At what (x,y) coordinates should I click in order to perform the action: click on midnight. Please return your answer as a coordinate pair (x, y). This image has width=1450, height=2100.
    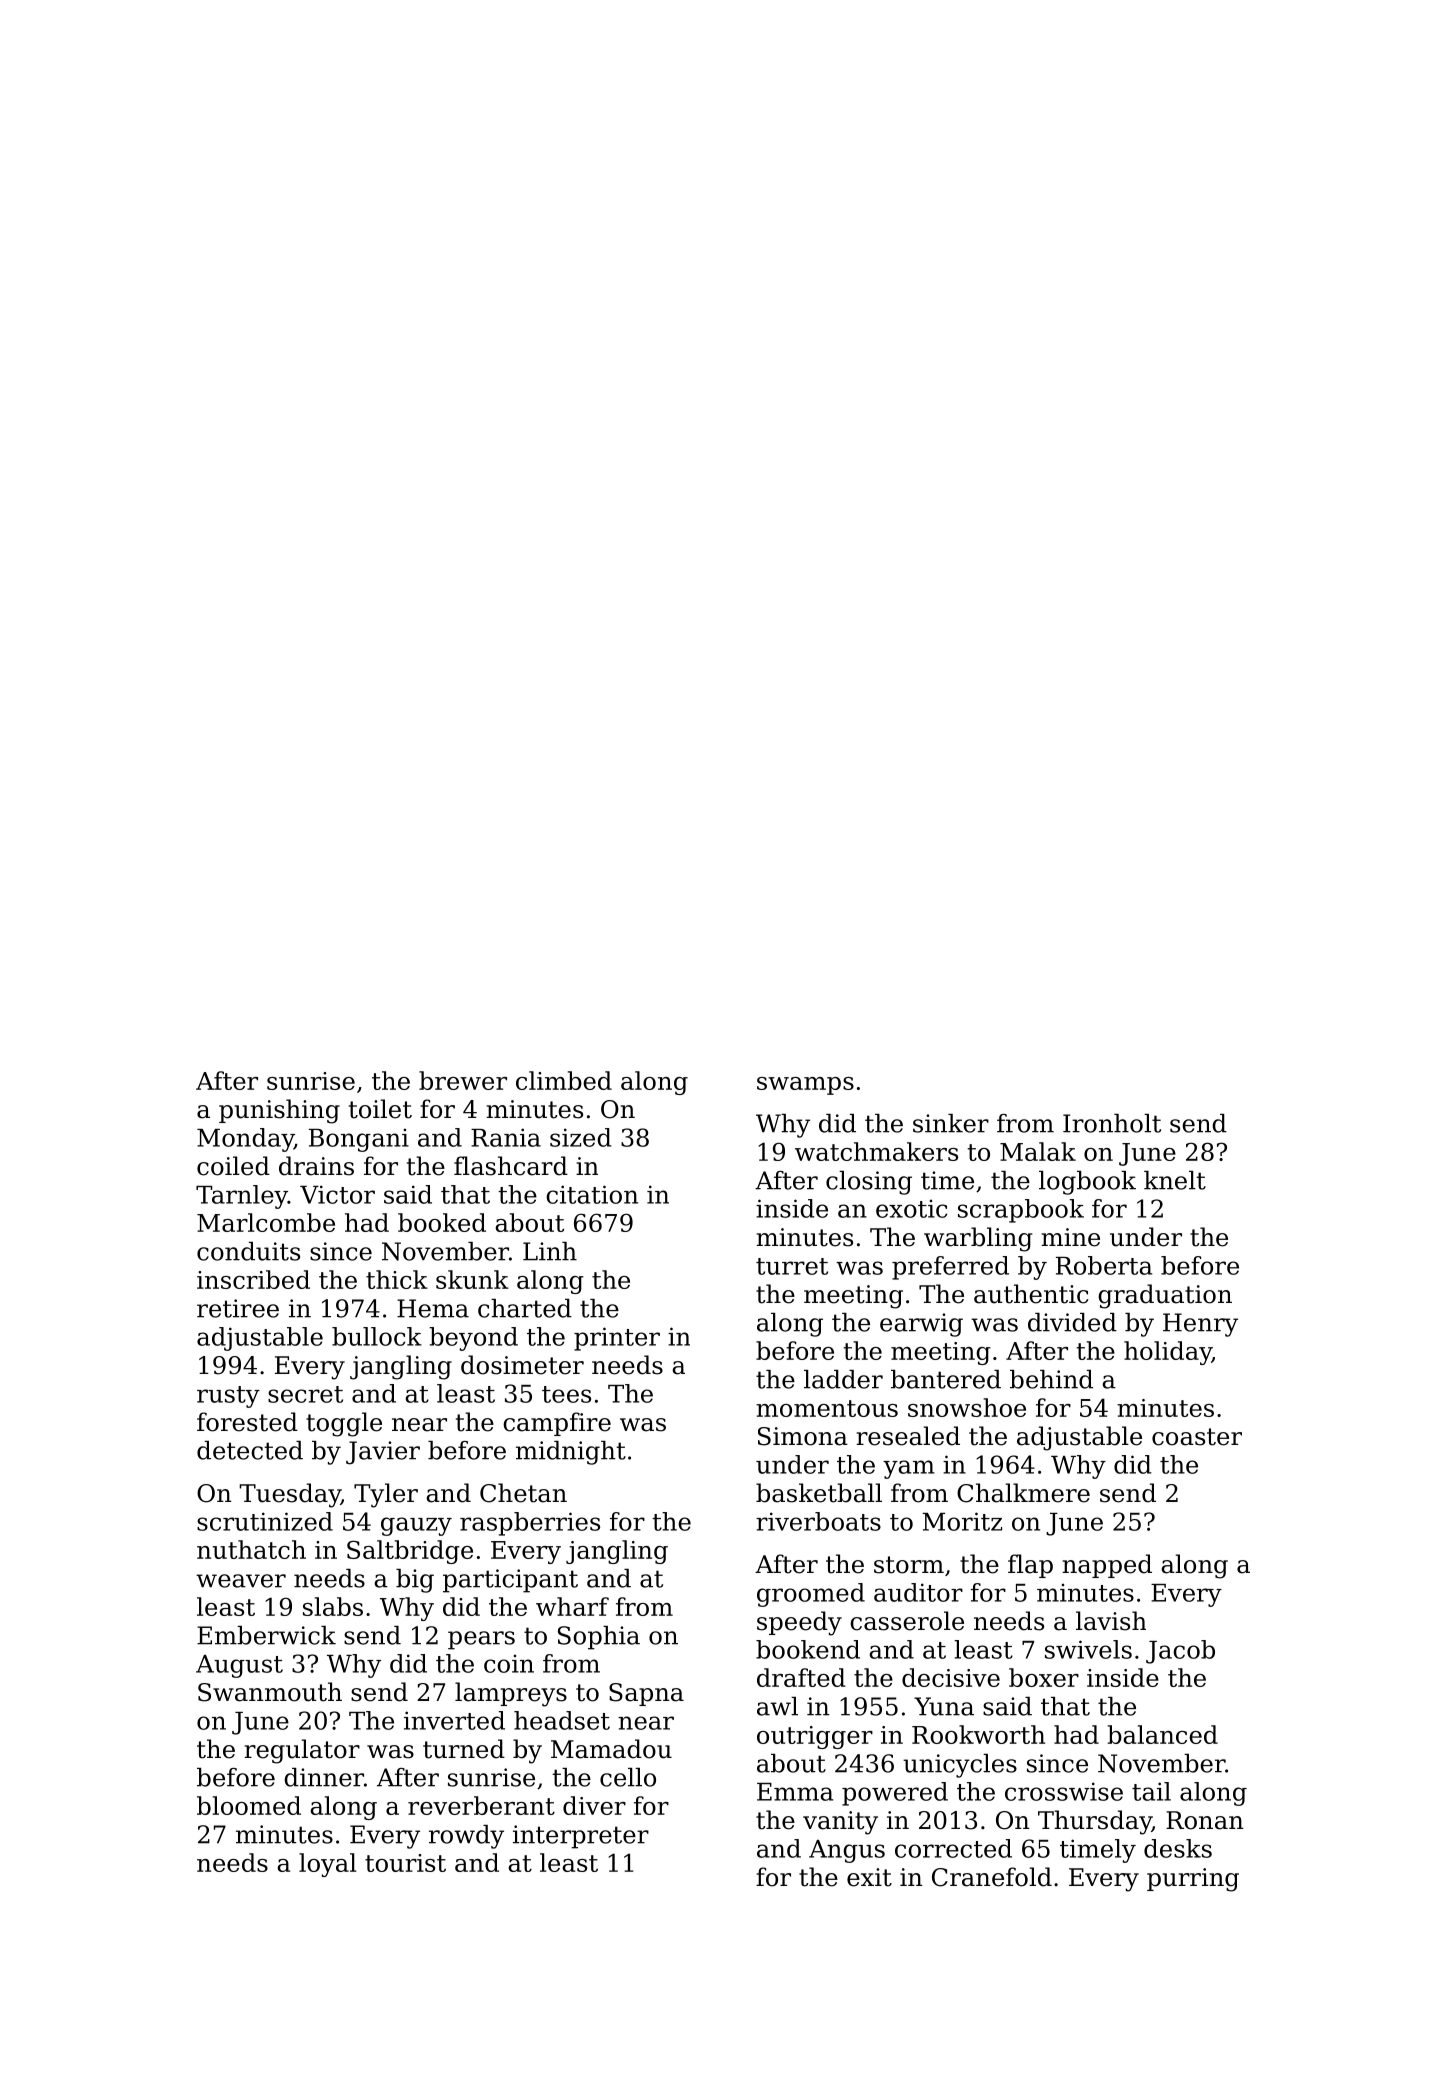
    Looking at the image, I should click on (571, 1453).
